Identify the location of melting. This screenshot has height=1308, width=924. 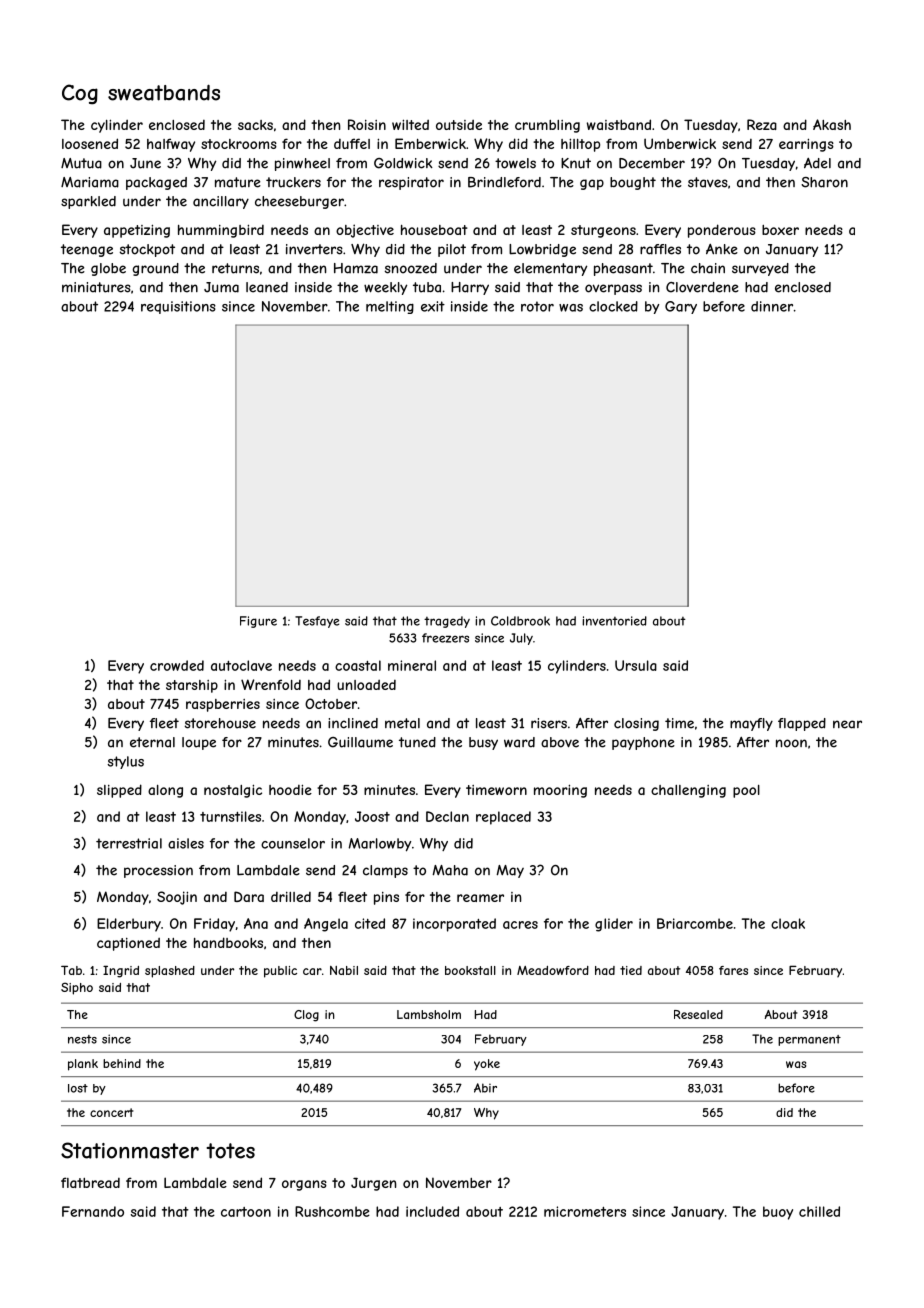
(390, 307).
